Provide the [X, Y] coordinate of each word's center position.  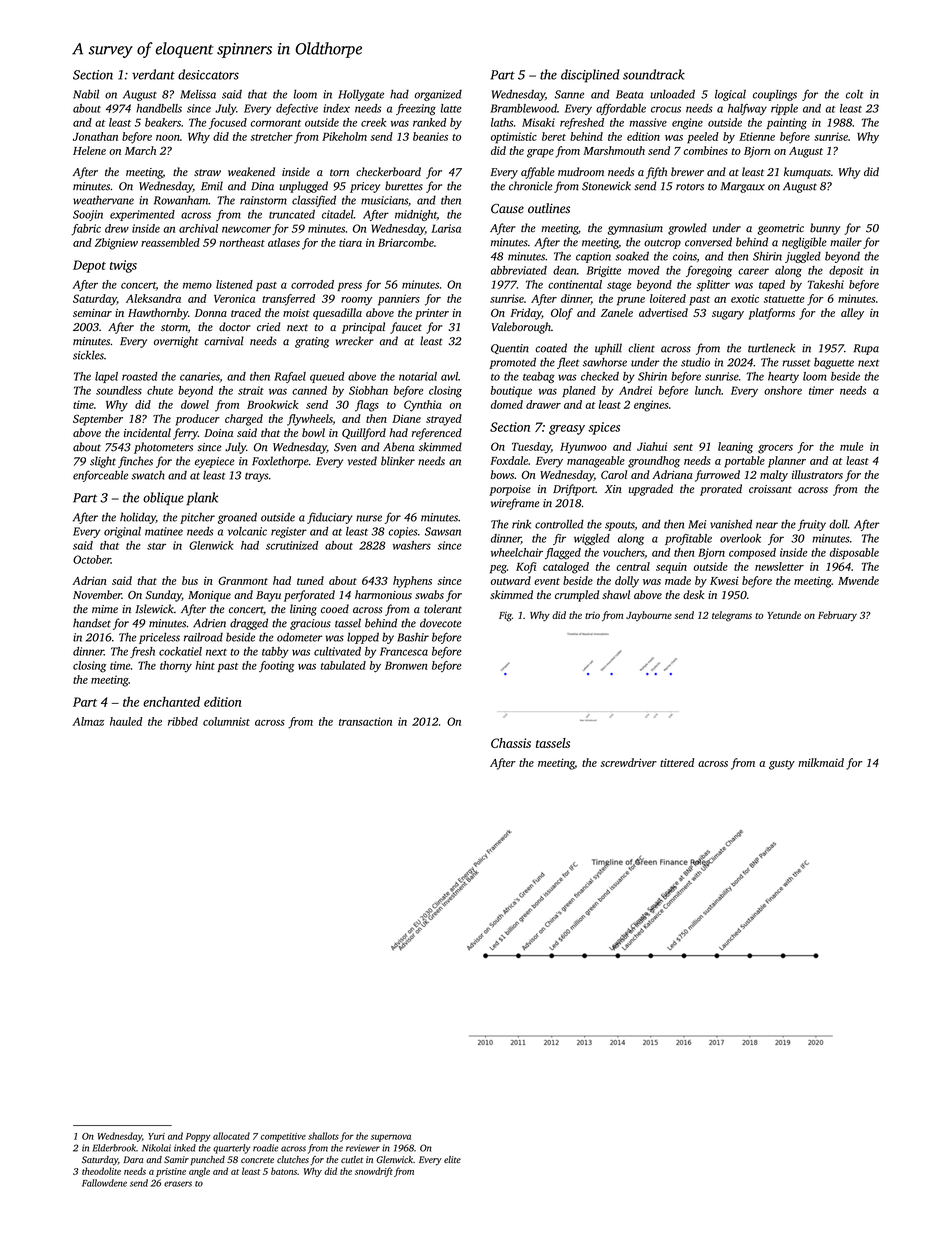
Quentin [510, 349]
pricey [365, 187]
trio [592, 615]
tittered [677, 762]
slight [103, 462]
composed [752, 553]
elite [452, 1159]
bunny [825, 229]
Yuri [156, 1136]
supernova [391, 1138]
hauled [126, 721]
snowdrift [374, 1172]
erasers [178, 1184]
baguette [834, 363]
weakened [251, 171]
